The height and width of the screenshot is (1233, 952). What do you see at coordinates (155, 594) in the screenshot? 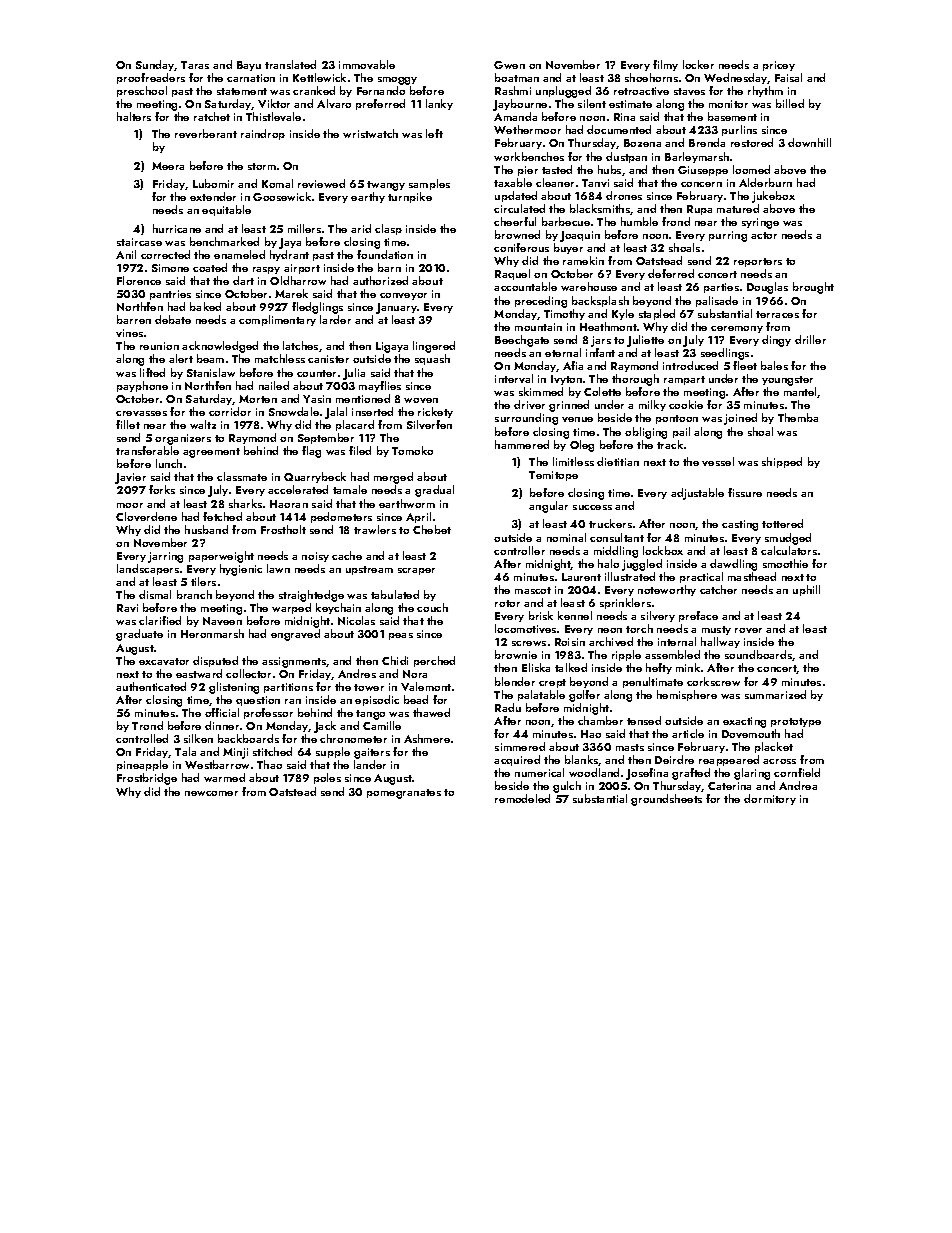
I see `dismal` at bounding box center [155, 594].
